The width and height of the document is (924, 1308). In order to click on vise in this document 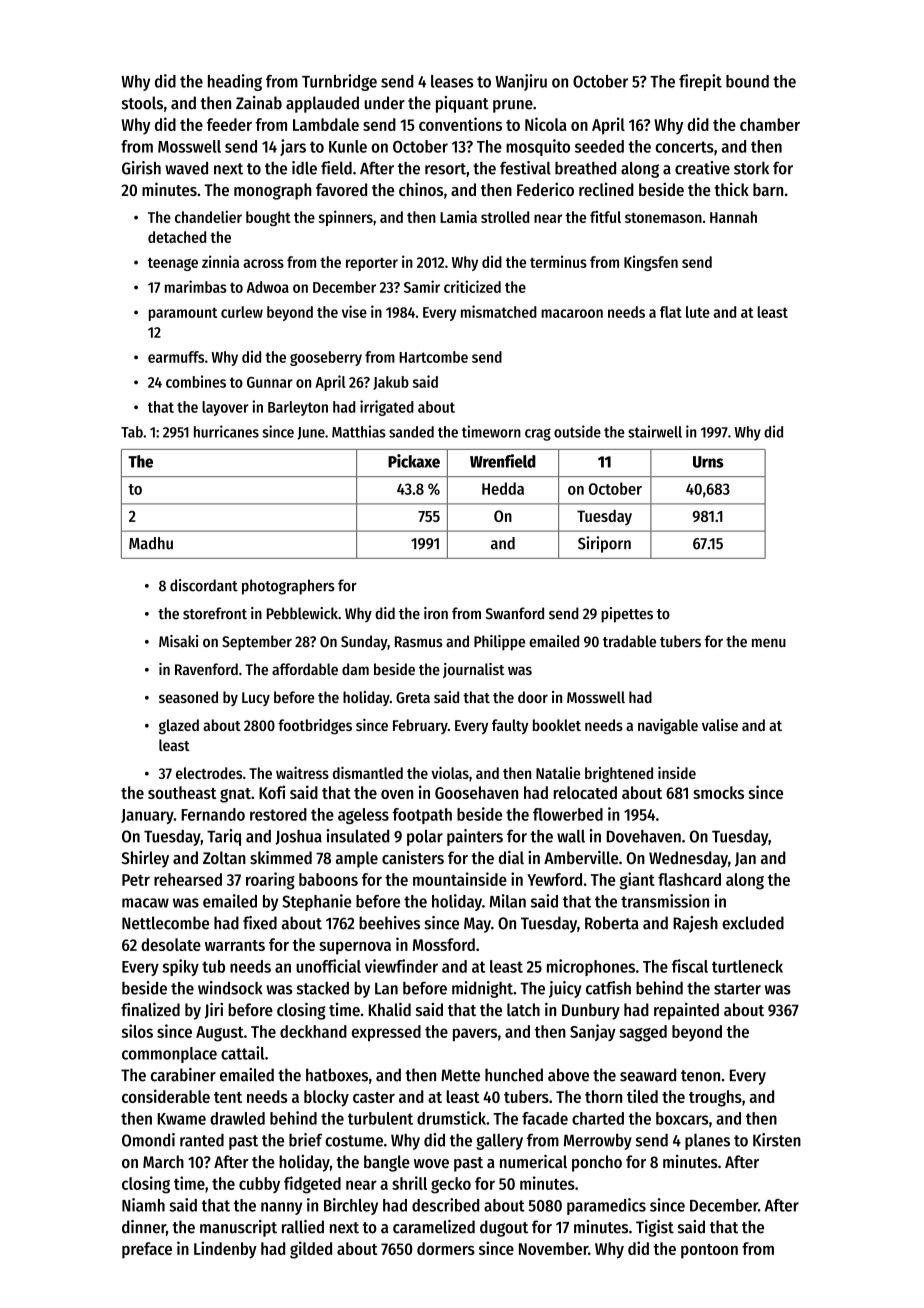, I will do `click(354, 311)`.
